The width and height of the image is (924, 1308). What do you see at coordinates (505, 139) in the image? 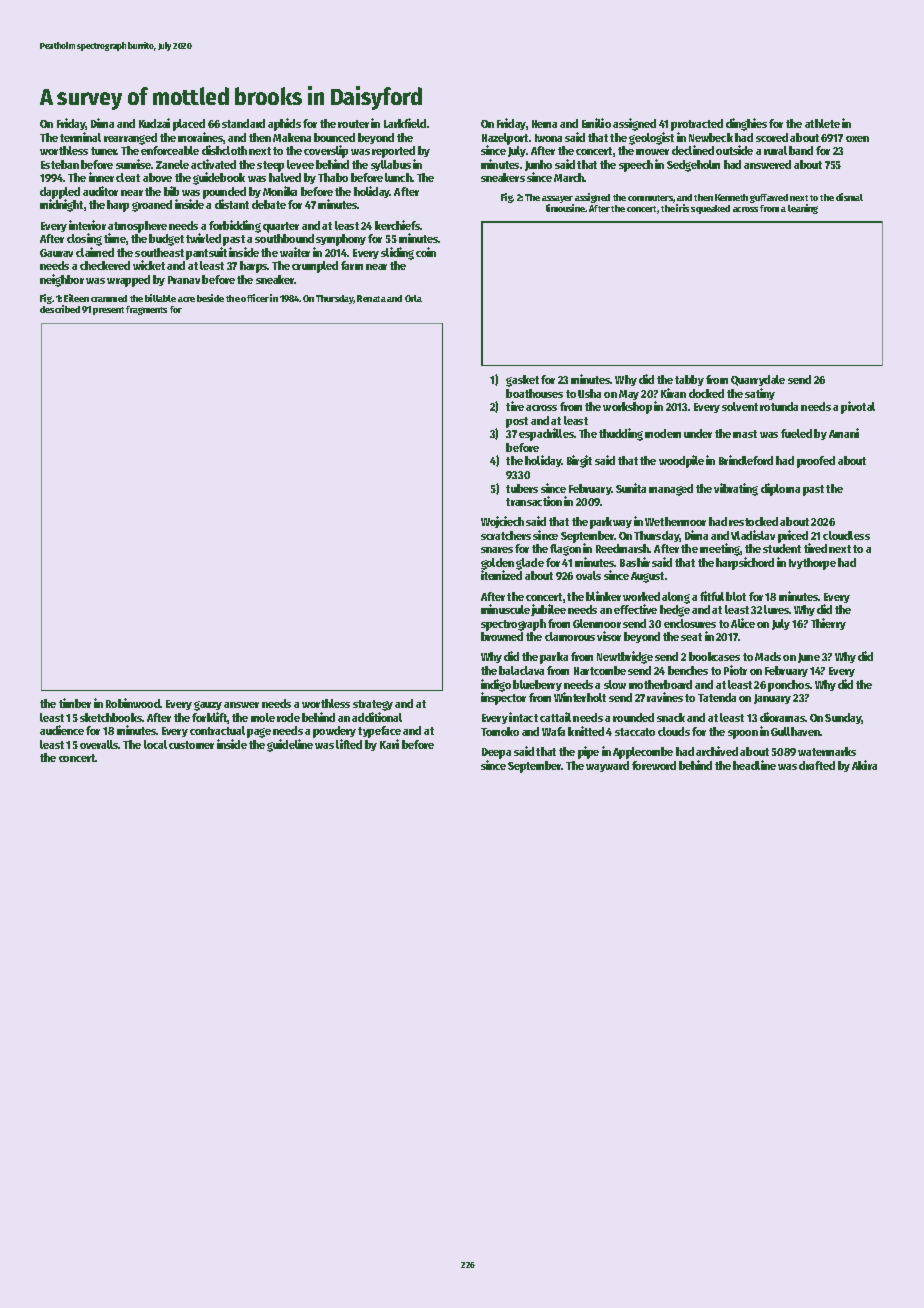
I see `Hazelport` at bounding box center [505, 139].
